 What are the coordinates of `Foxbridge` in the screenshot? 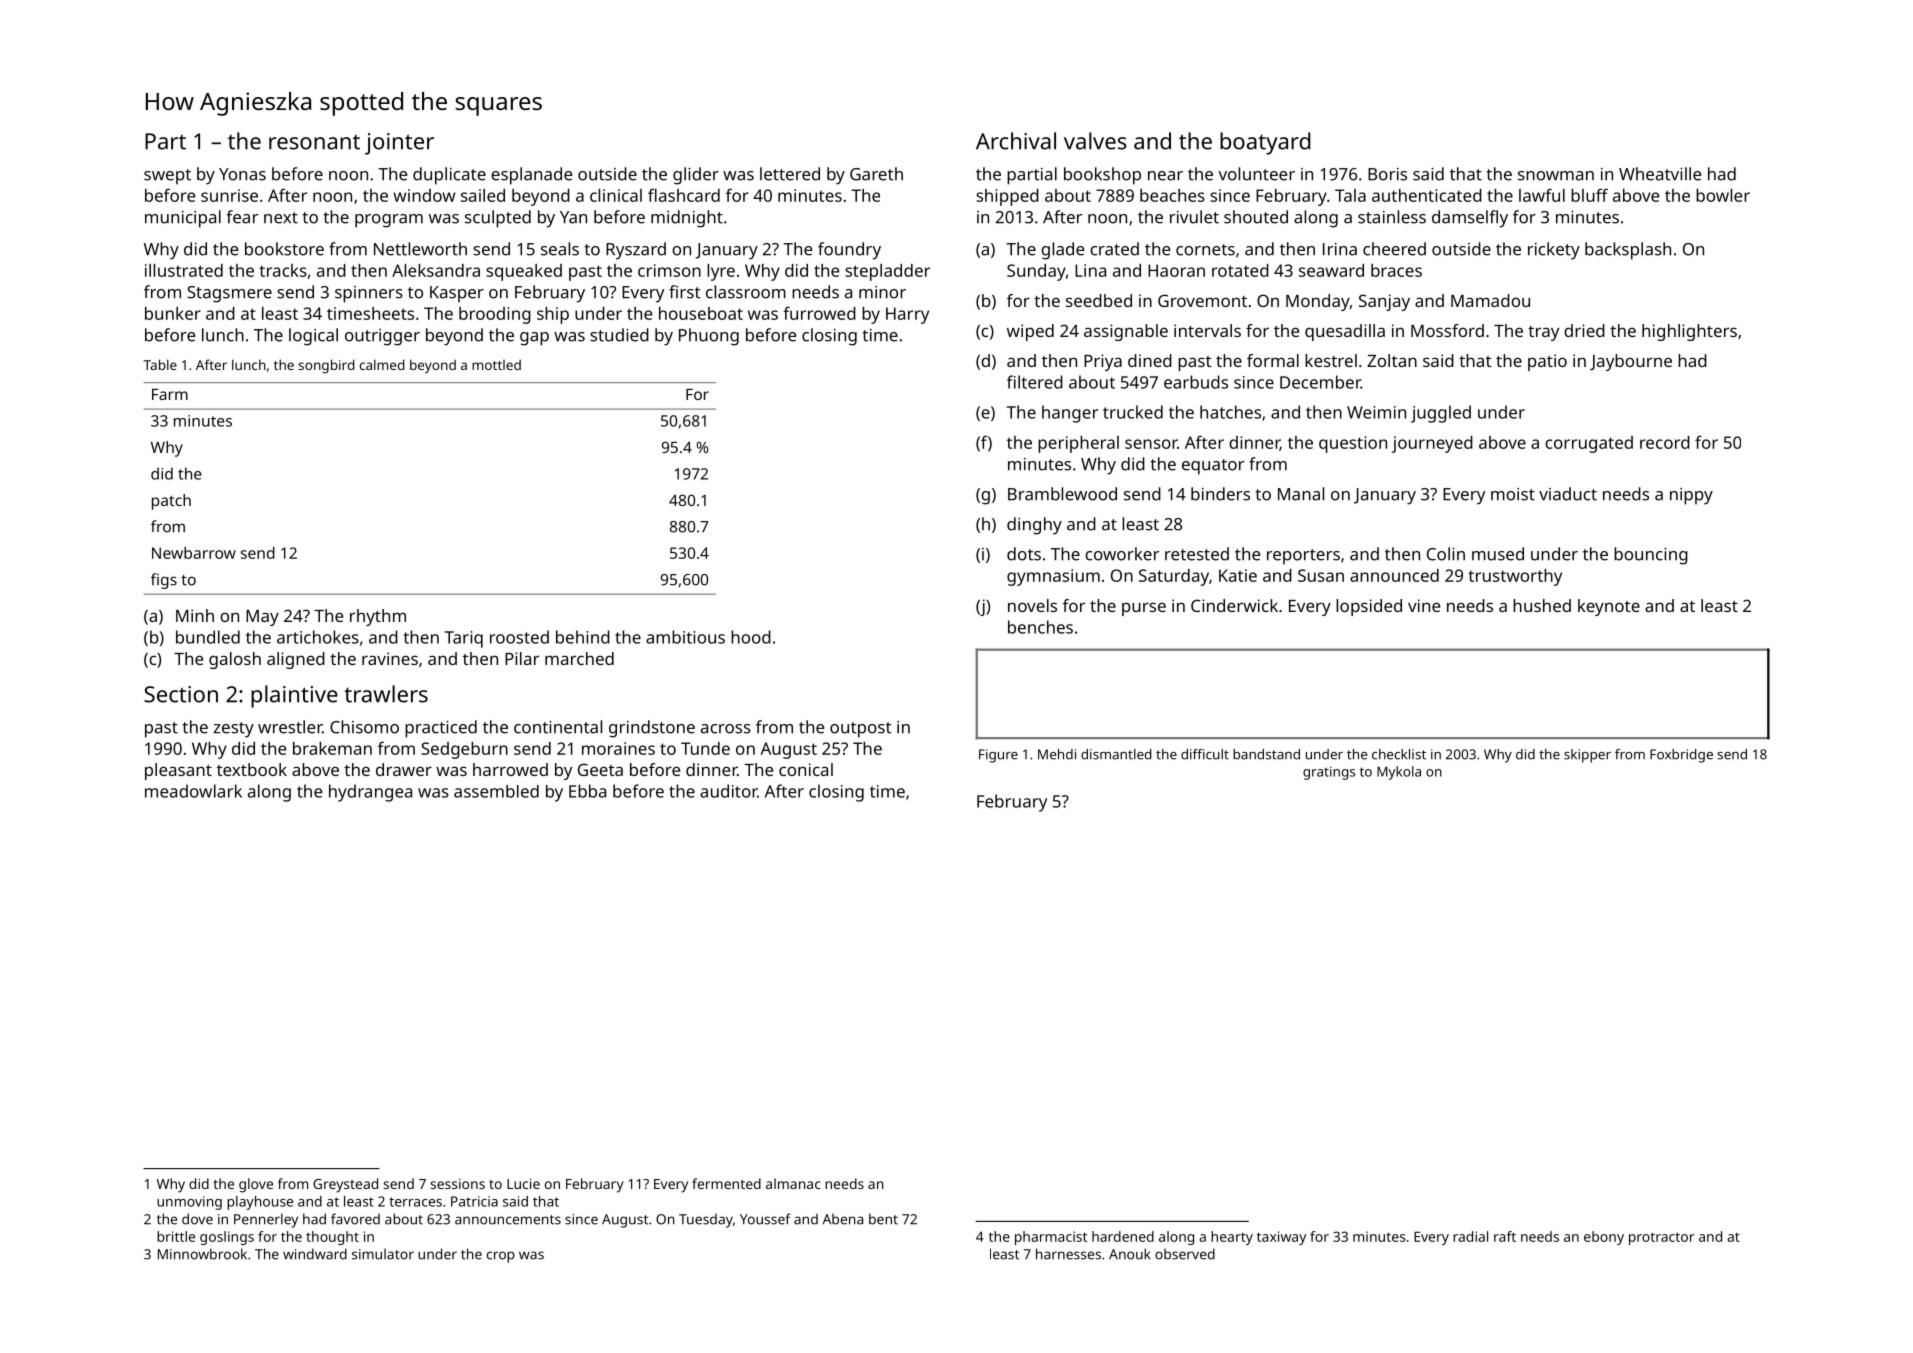 It's located at (1681, 756).
